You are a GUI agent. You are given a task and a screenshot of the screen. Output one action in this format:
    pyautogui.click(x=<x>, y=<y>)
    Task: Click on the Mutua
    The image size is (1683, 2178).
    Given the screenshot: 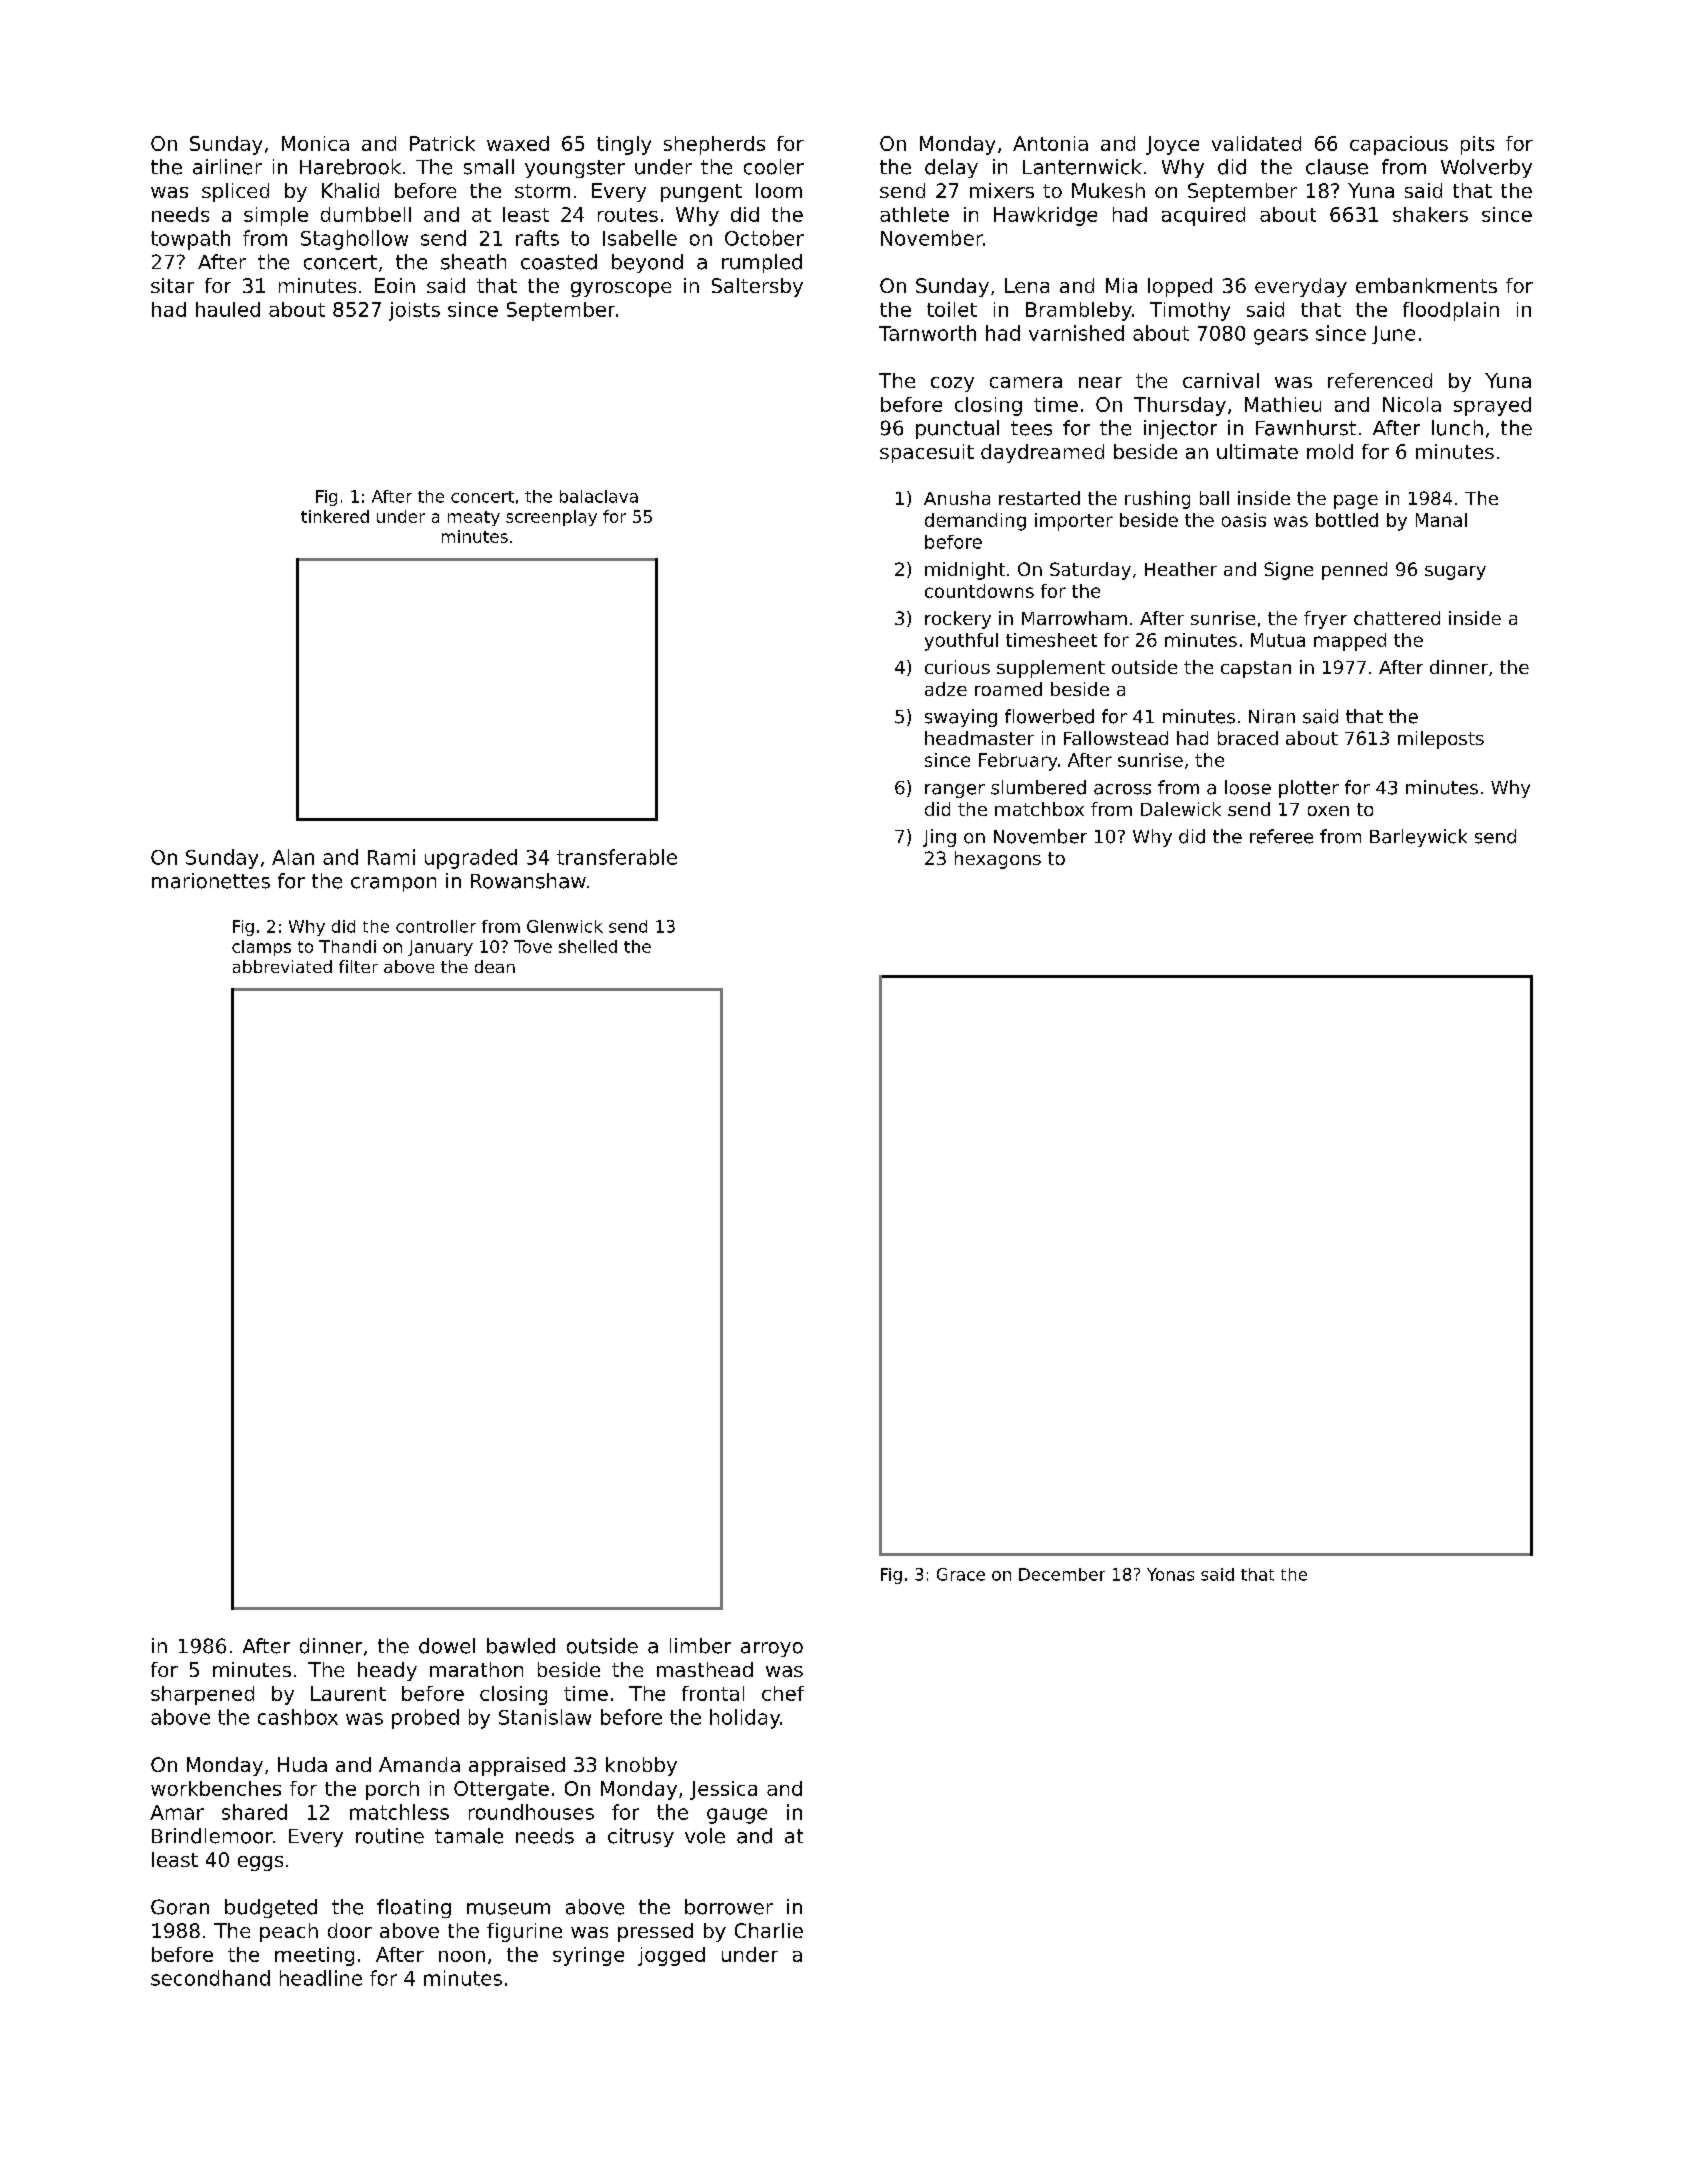 What is the action you would take?
    pyautogui.click(x=1278, y=640)
